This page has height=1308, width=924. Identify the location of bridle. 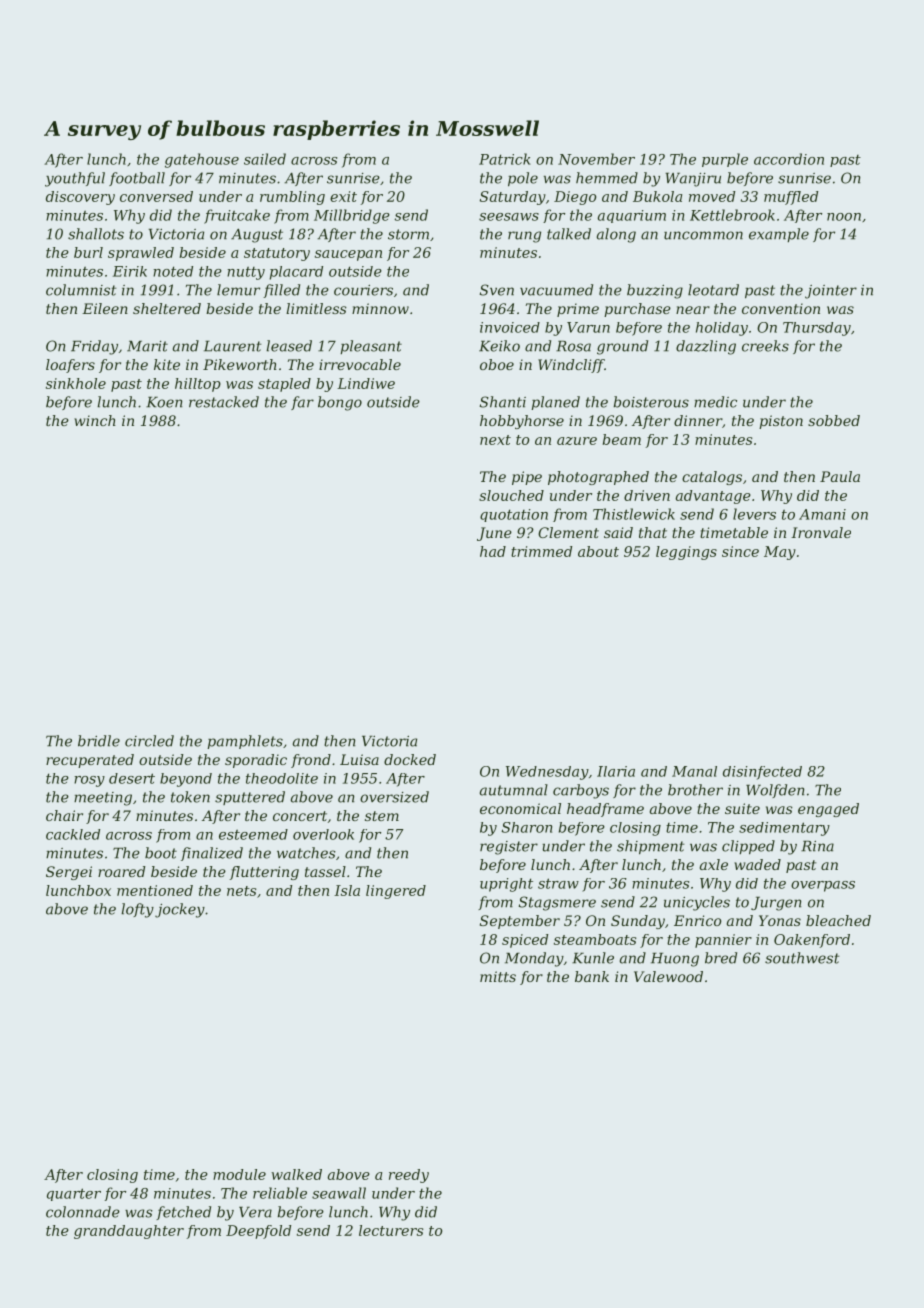
(99, 741).
